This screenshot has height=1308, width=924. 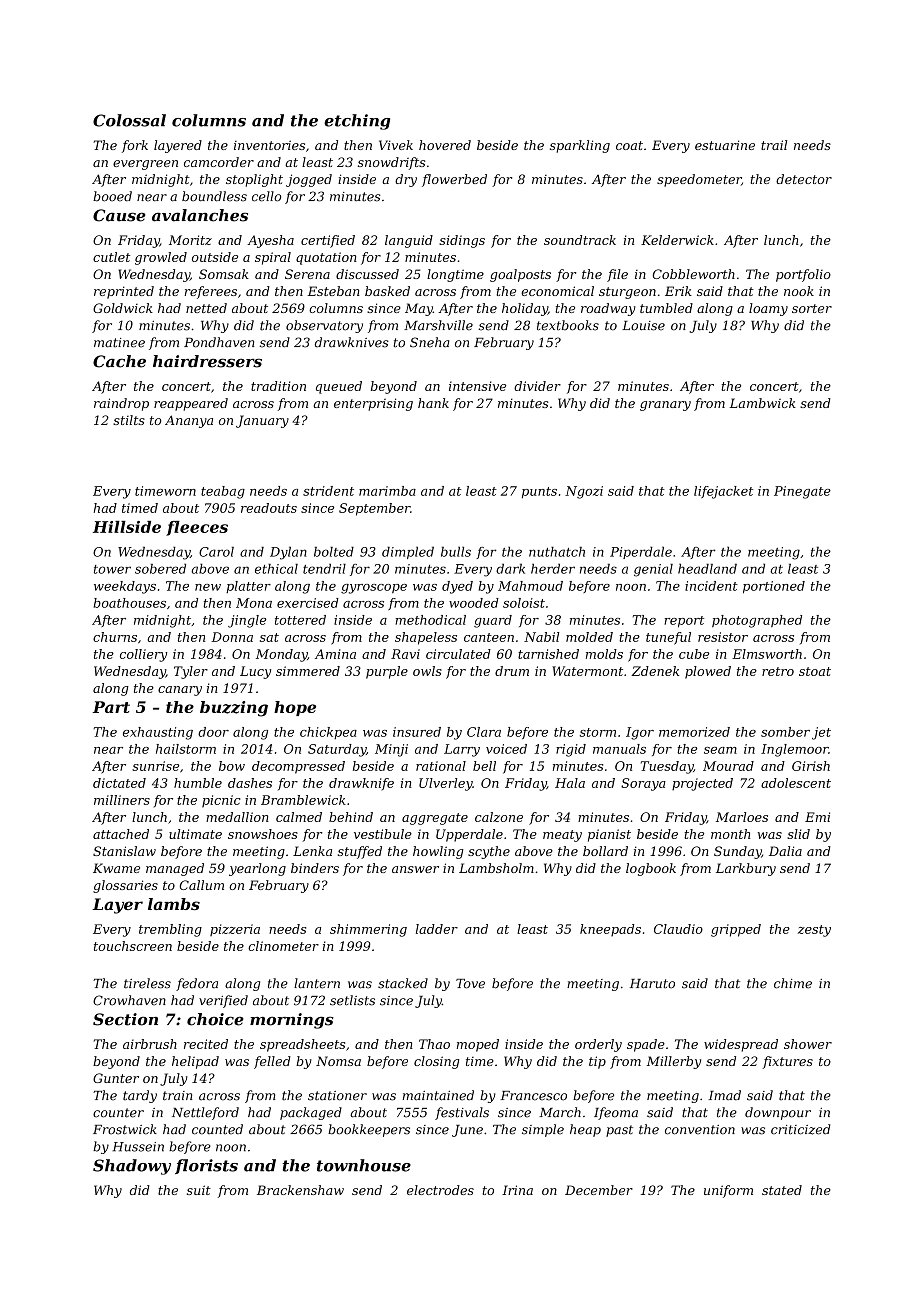 What do you see at coordinates (651, 869) in the screenshot?
I see `logbook` at bounding box center [651, 869].
